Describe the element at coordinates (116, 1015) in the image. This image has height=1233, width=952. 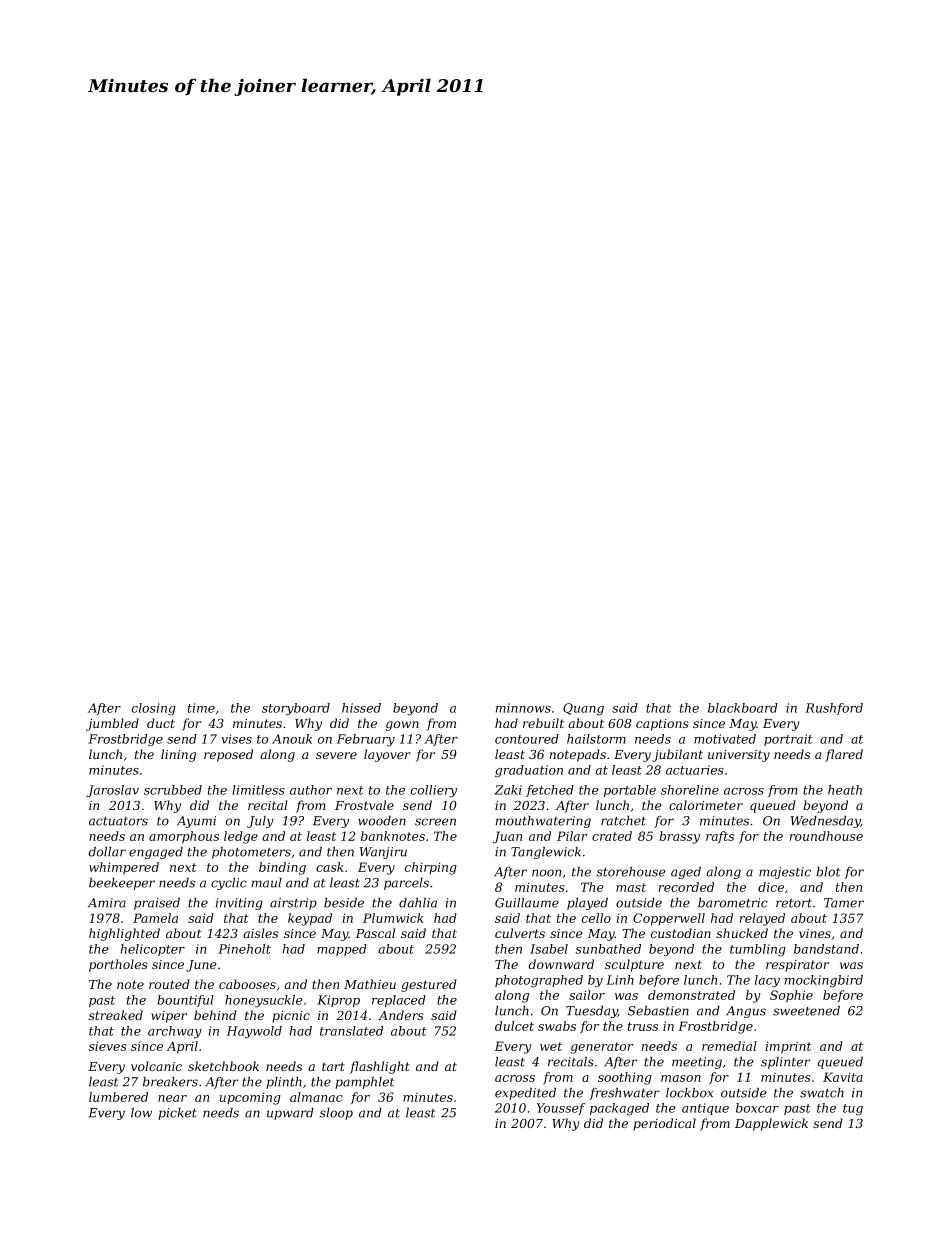
I see `streaked` at that location.
